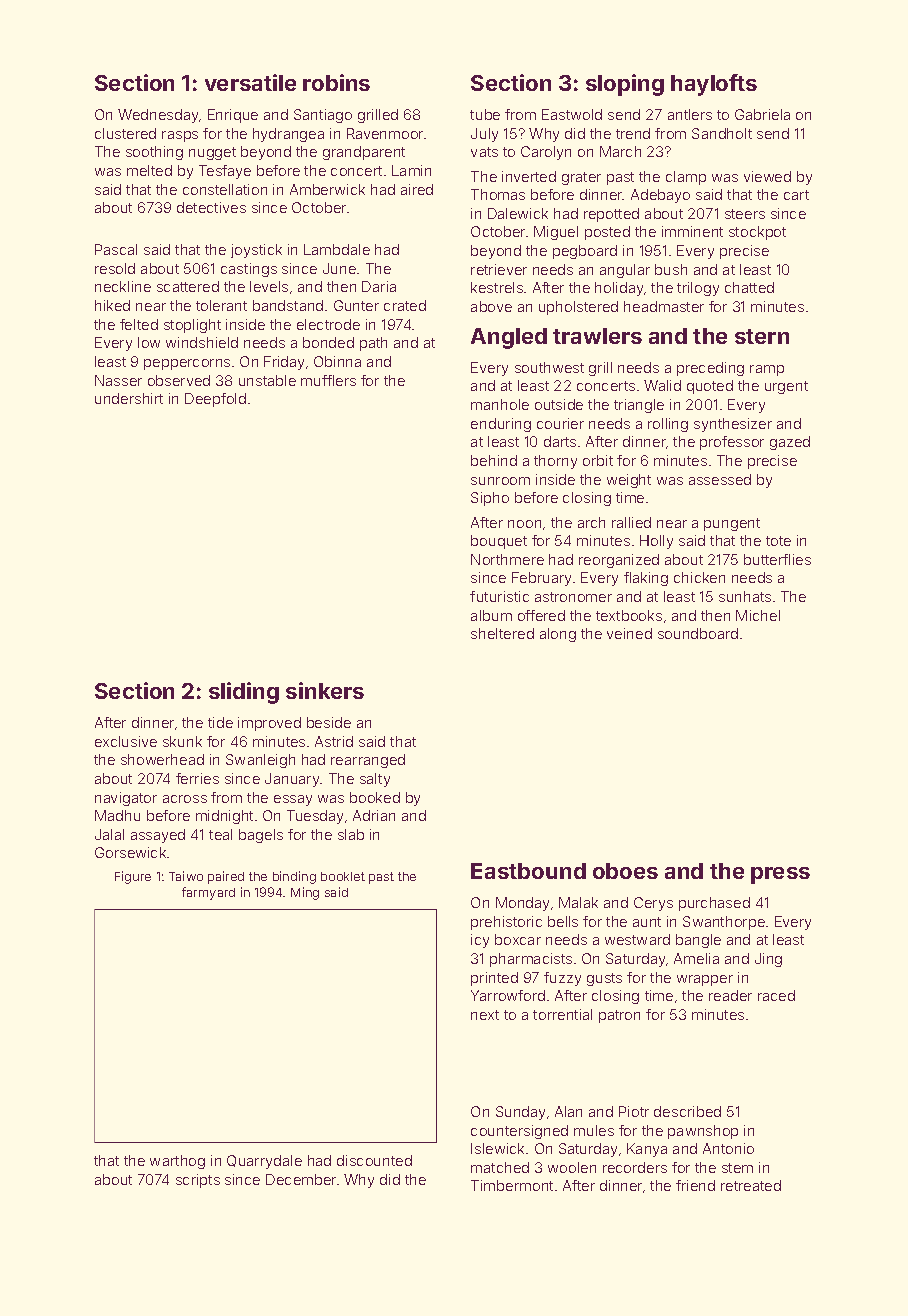  Describe the element at coordinates (198, 1181) in the screenshot. I see `scripts` at that location.
